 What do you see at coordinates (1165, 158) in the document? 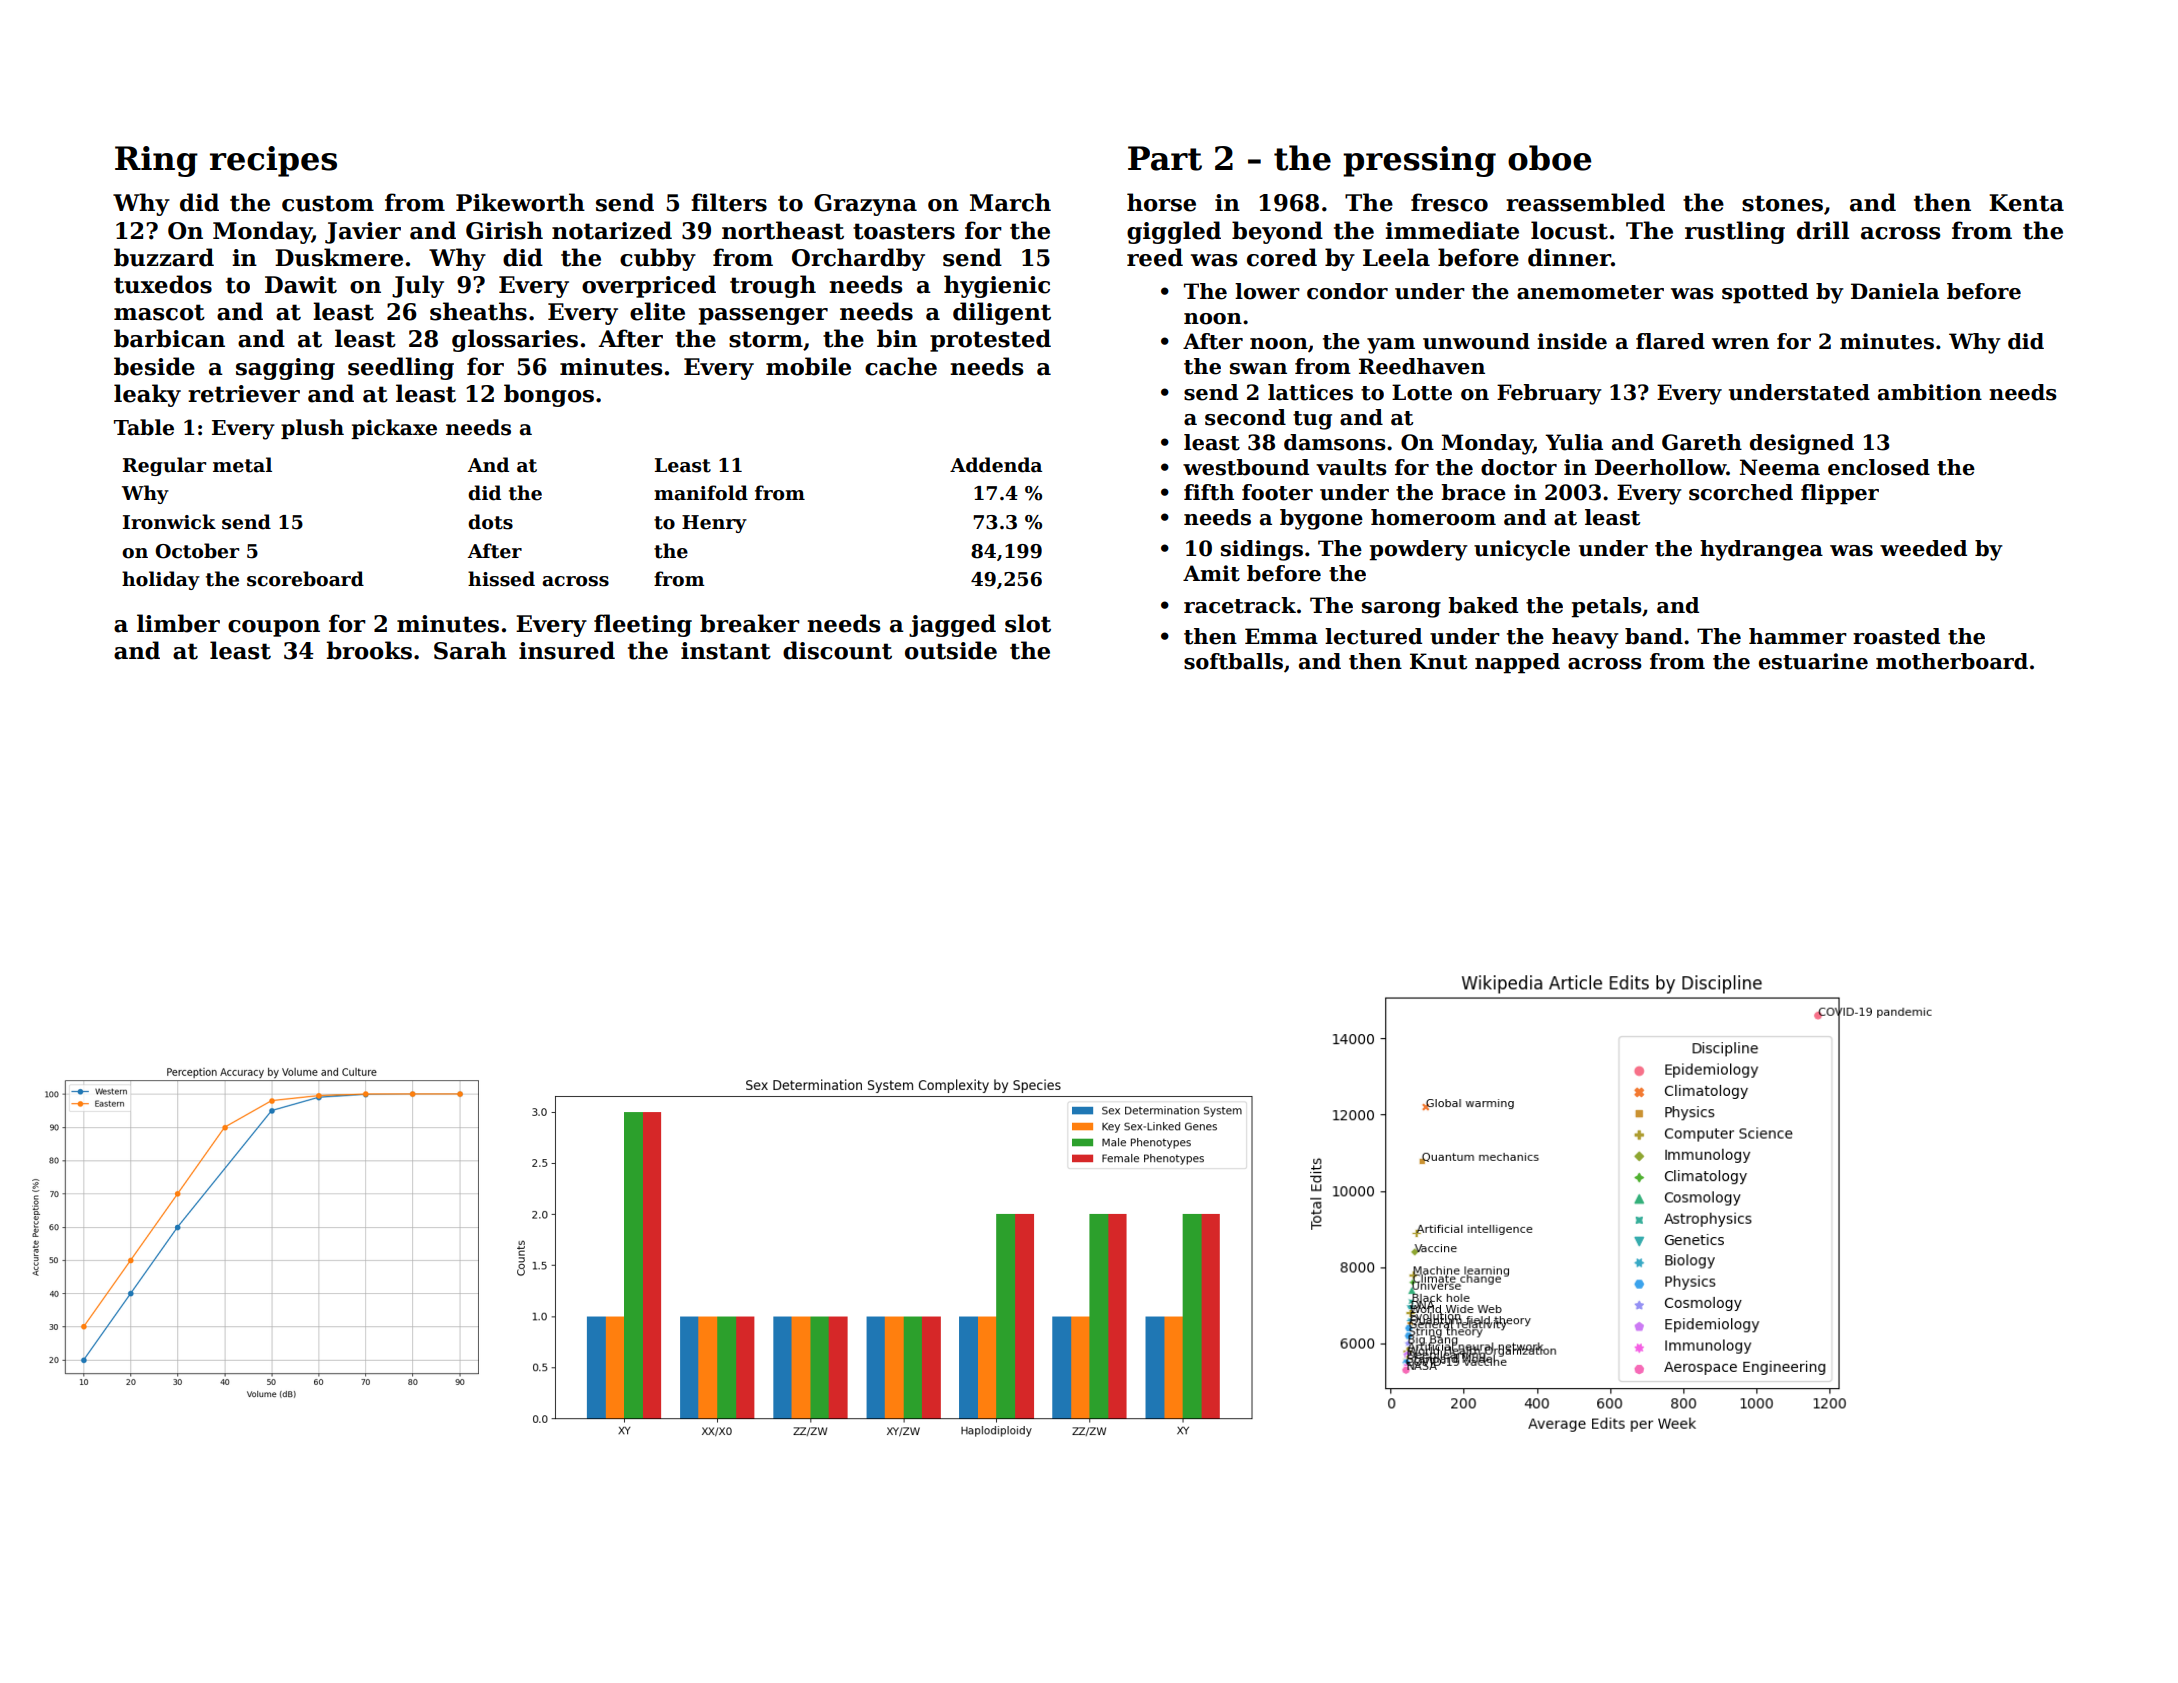
I see `Part` at bounding box center [1165, 158].
